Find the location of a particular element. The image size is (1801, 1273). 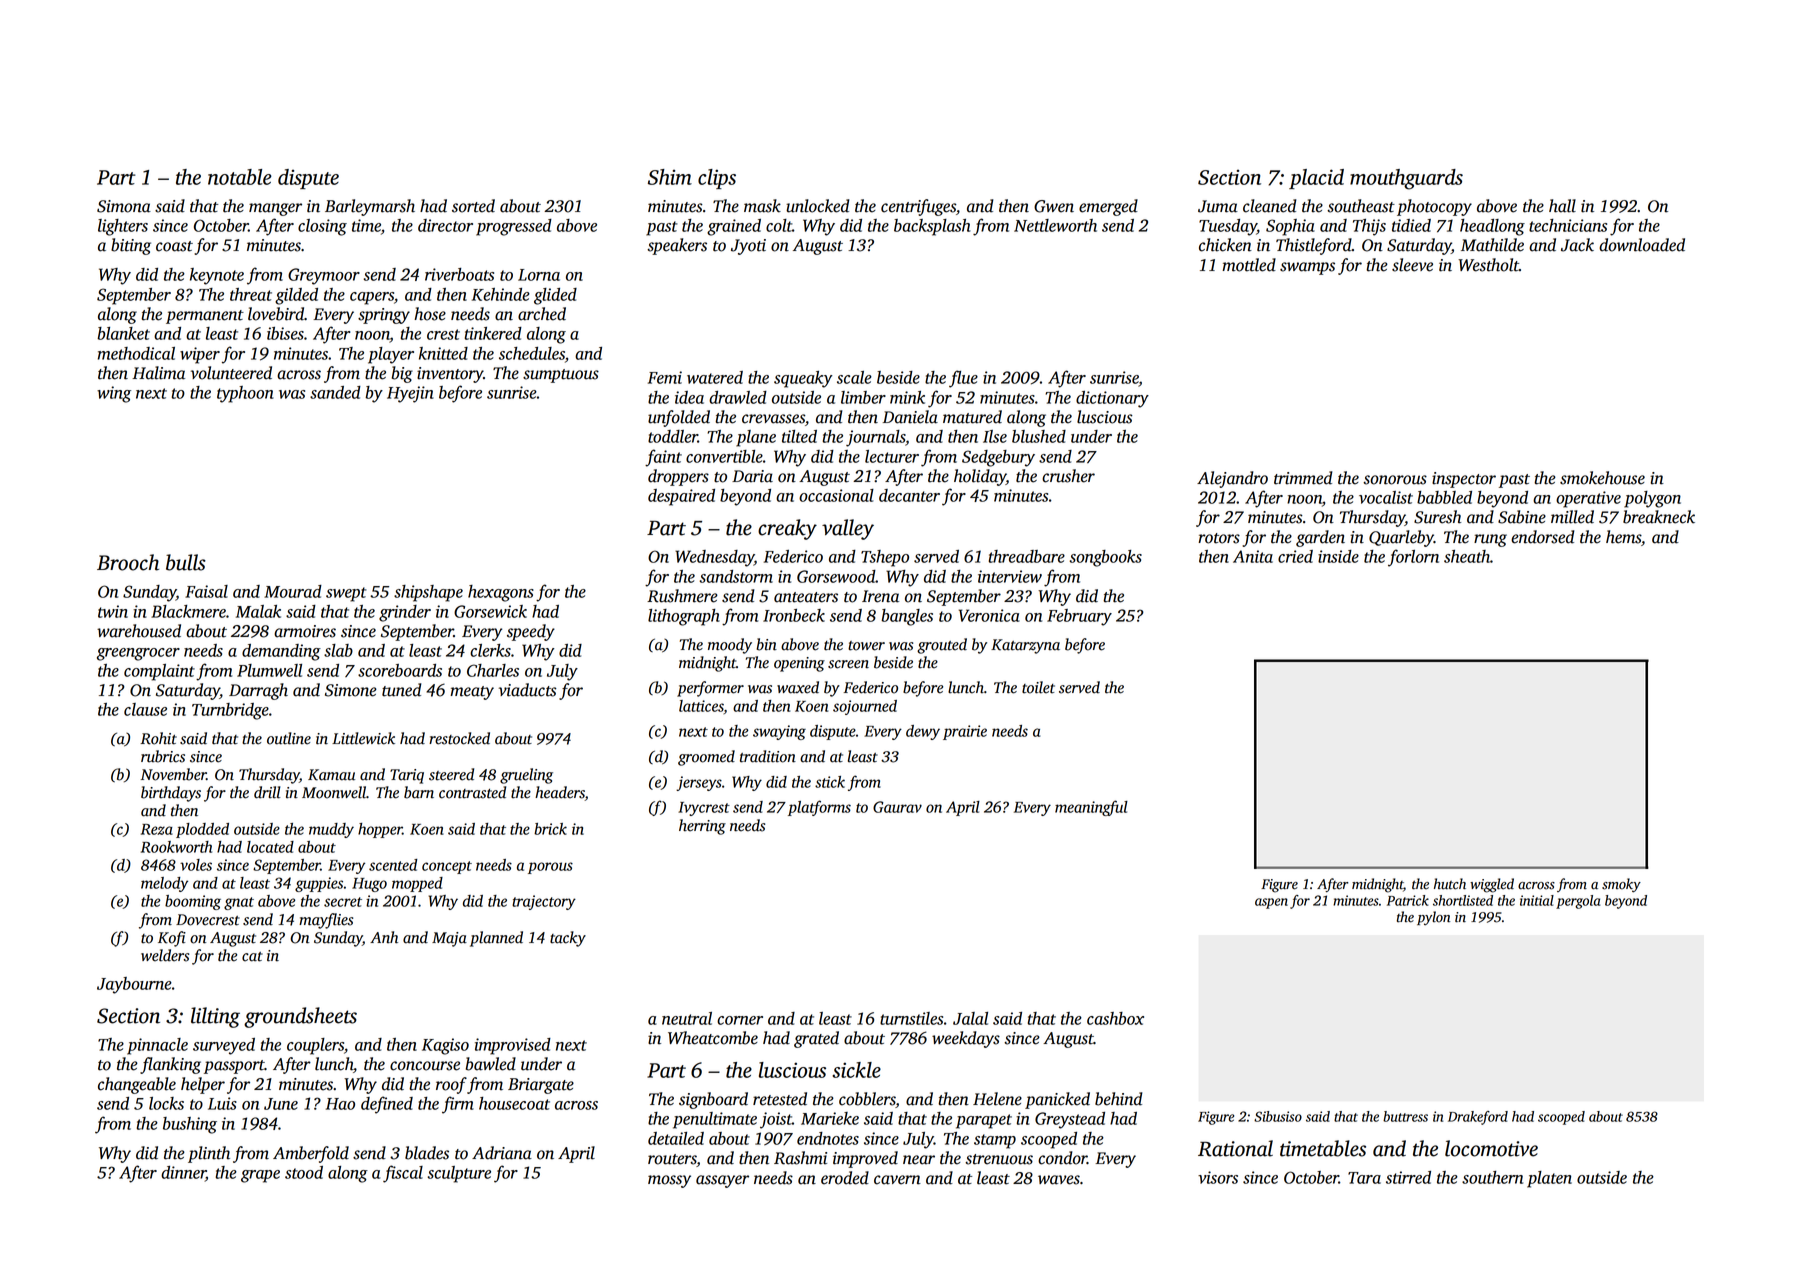

cavern is located at coordinates (897, 1180).
